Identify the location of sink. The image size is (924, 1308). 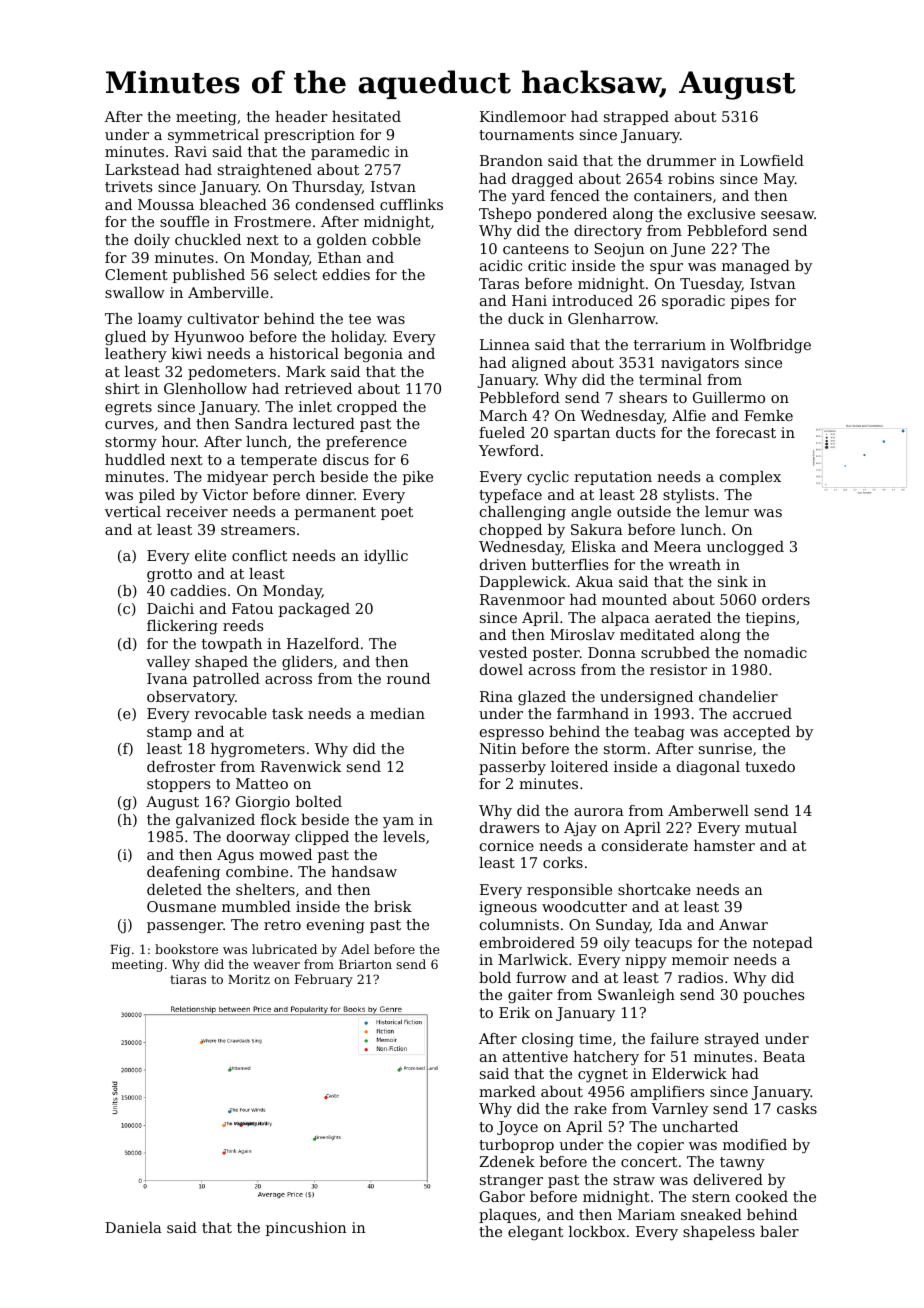
(733, 581).
